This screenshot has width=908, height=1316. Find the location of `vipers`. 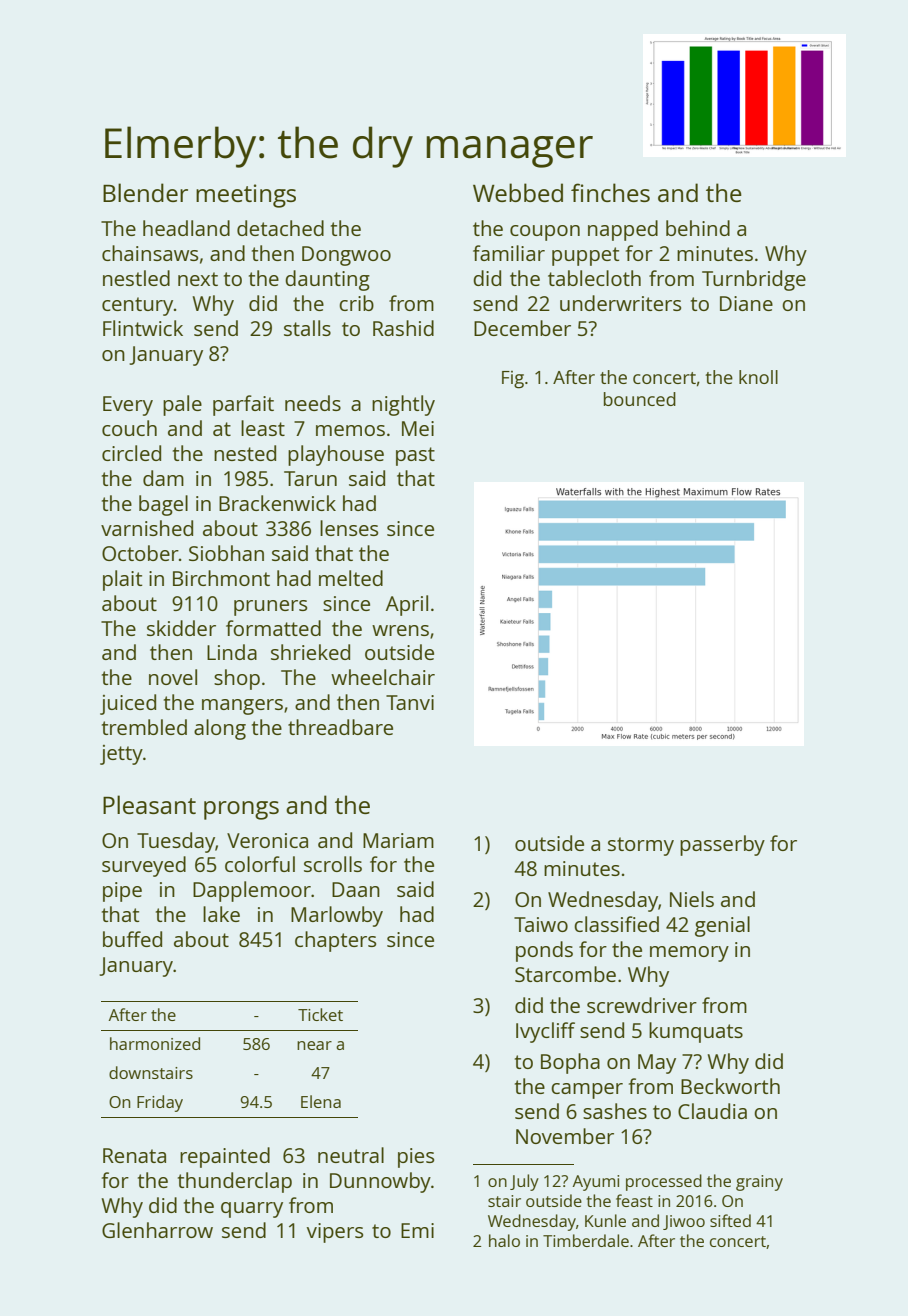

vipers is located at coordinates (335, 1233).
